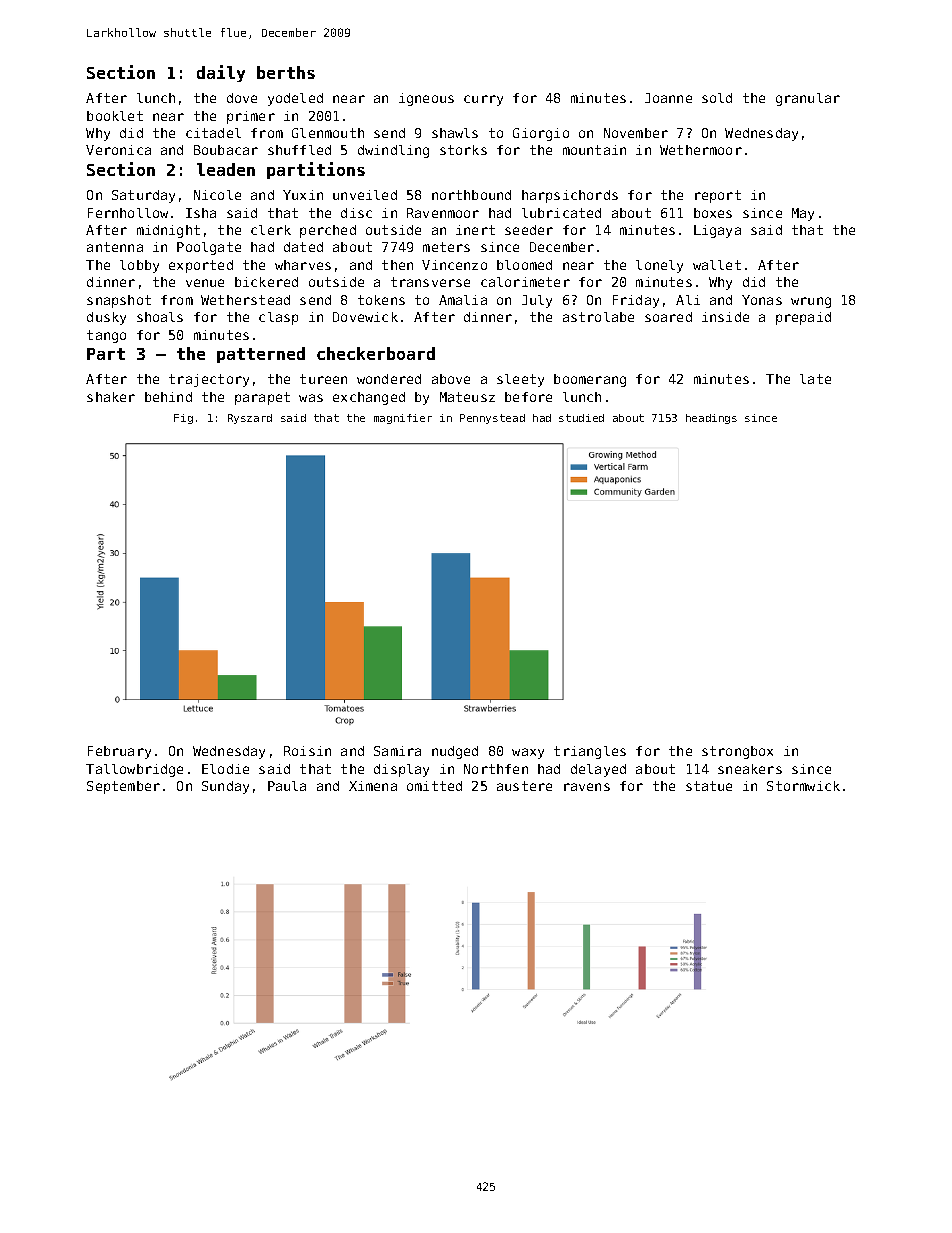 The width and height of the screenshot is (952, 1233). I want to click on sold, so click(717, 98).
